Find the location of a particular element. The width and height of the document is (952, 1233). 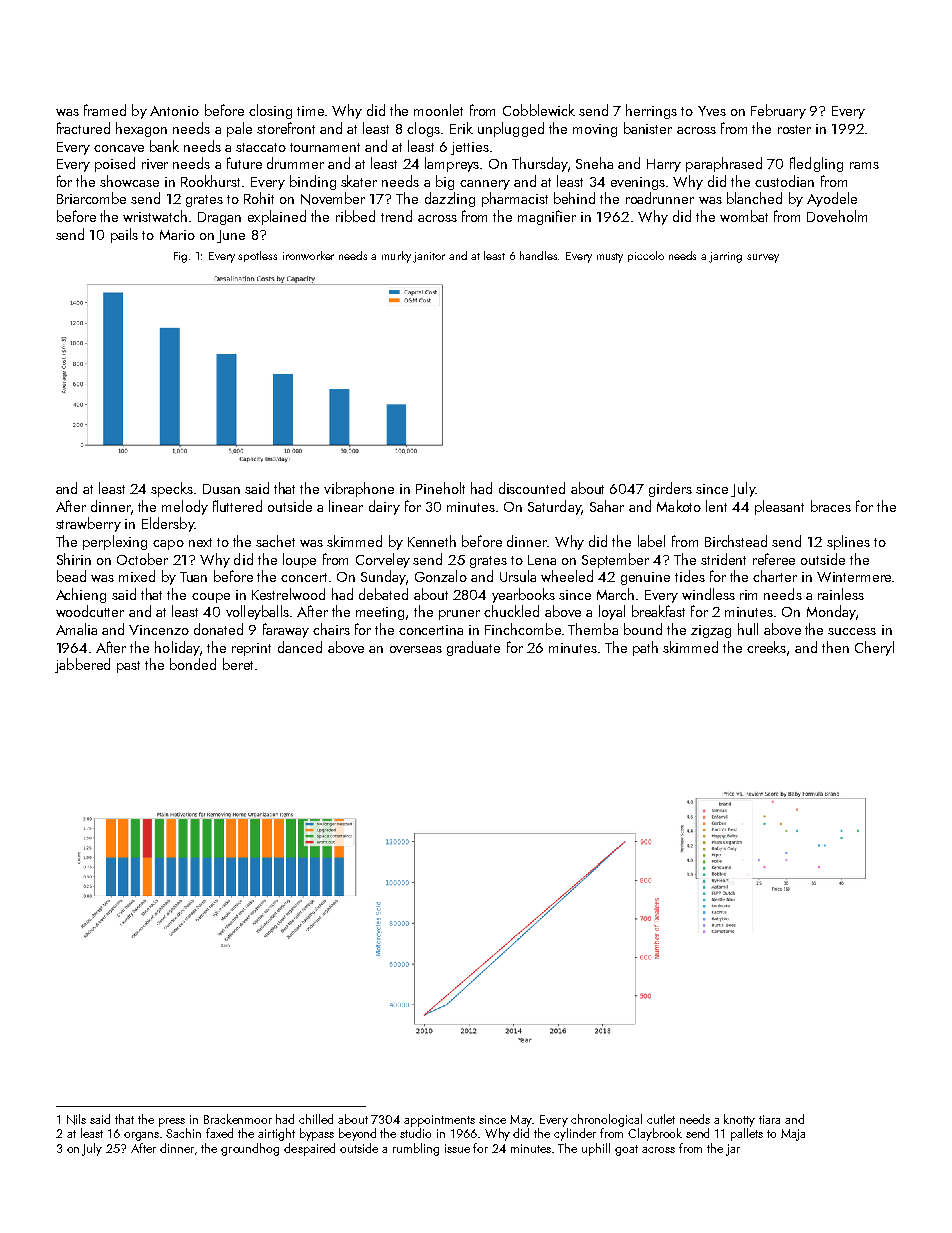

Pineholt is located at coordinates (440, 488).
